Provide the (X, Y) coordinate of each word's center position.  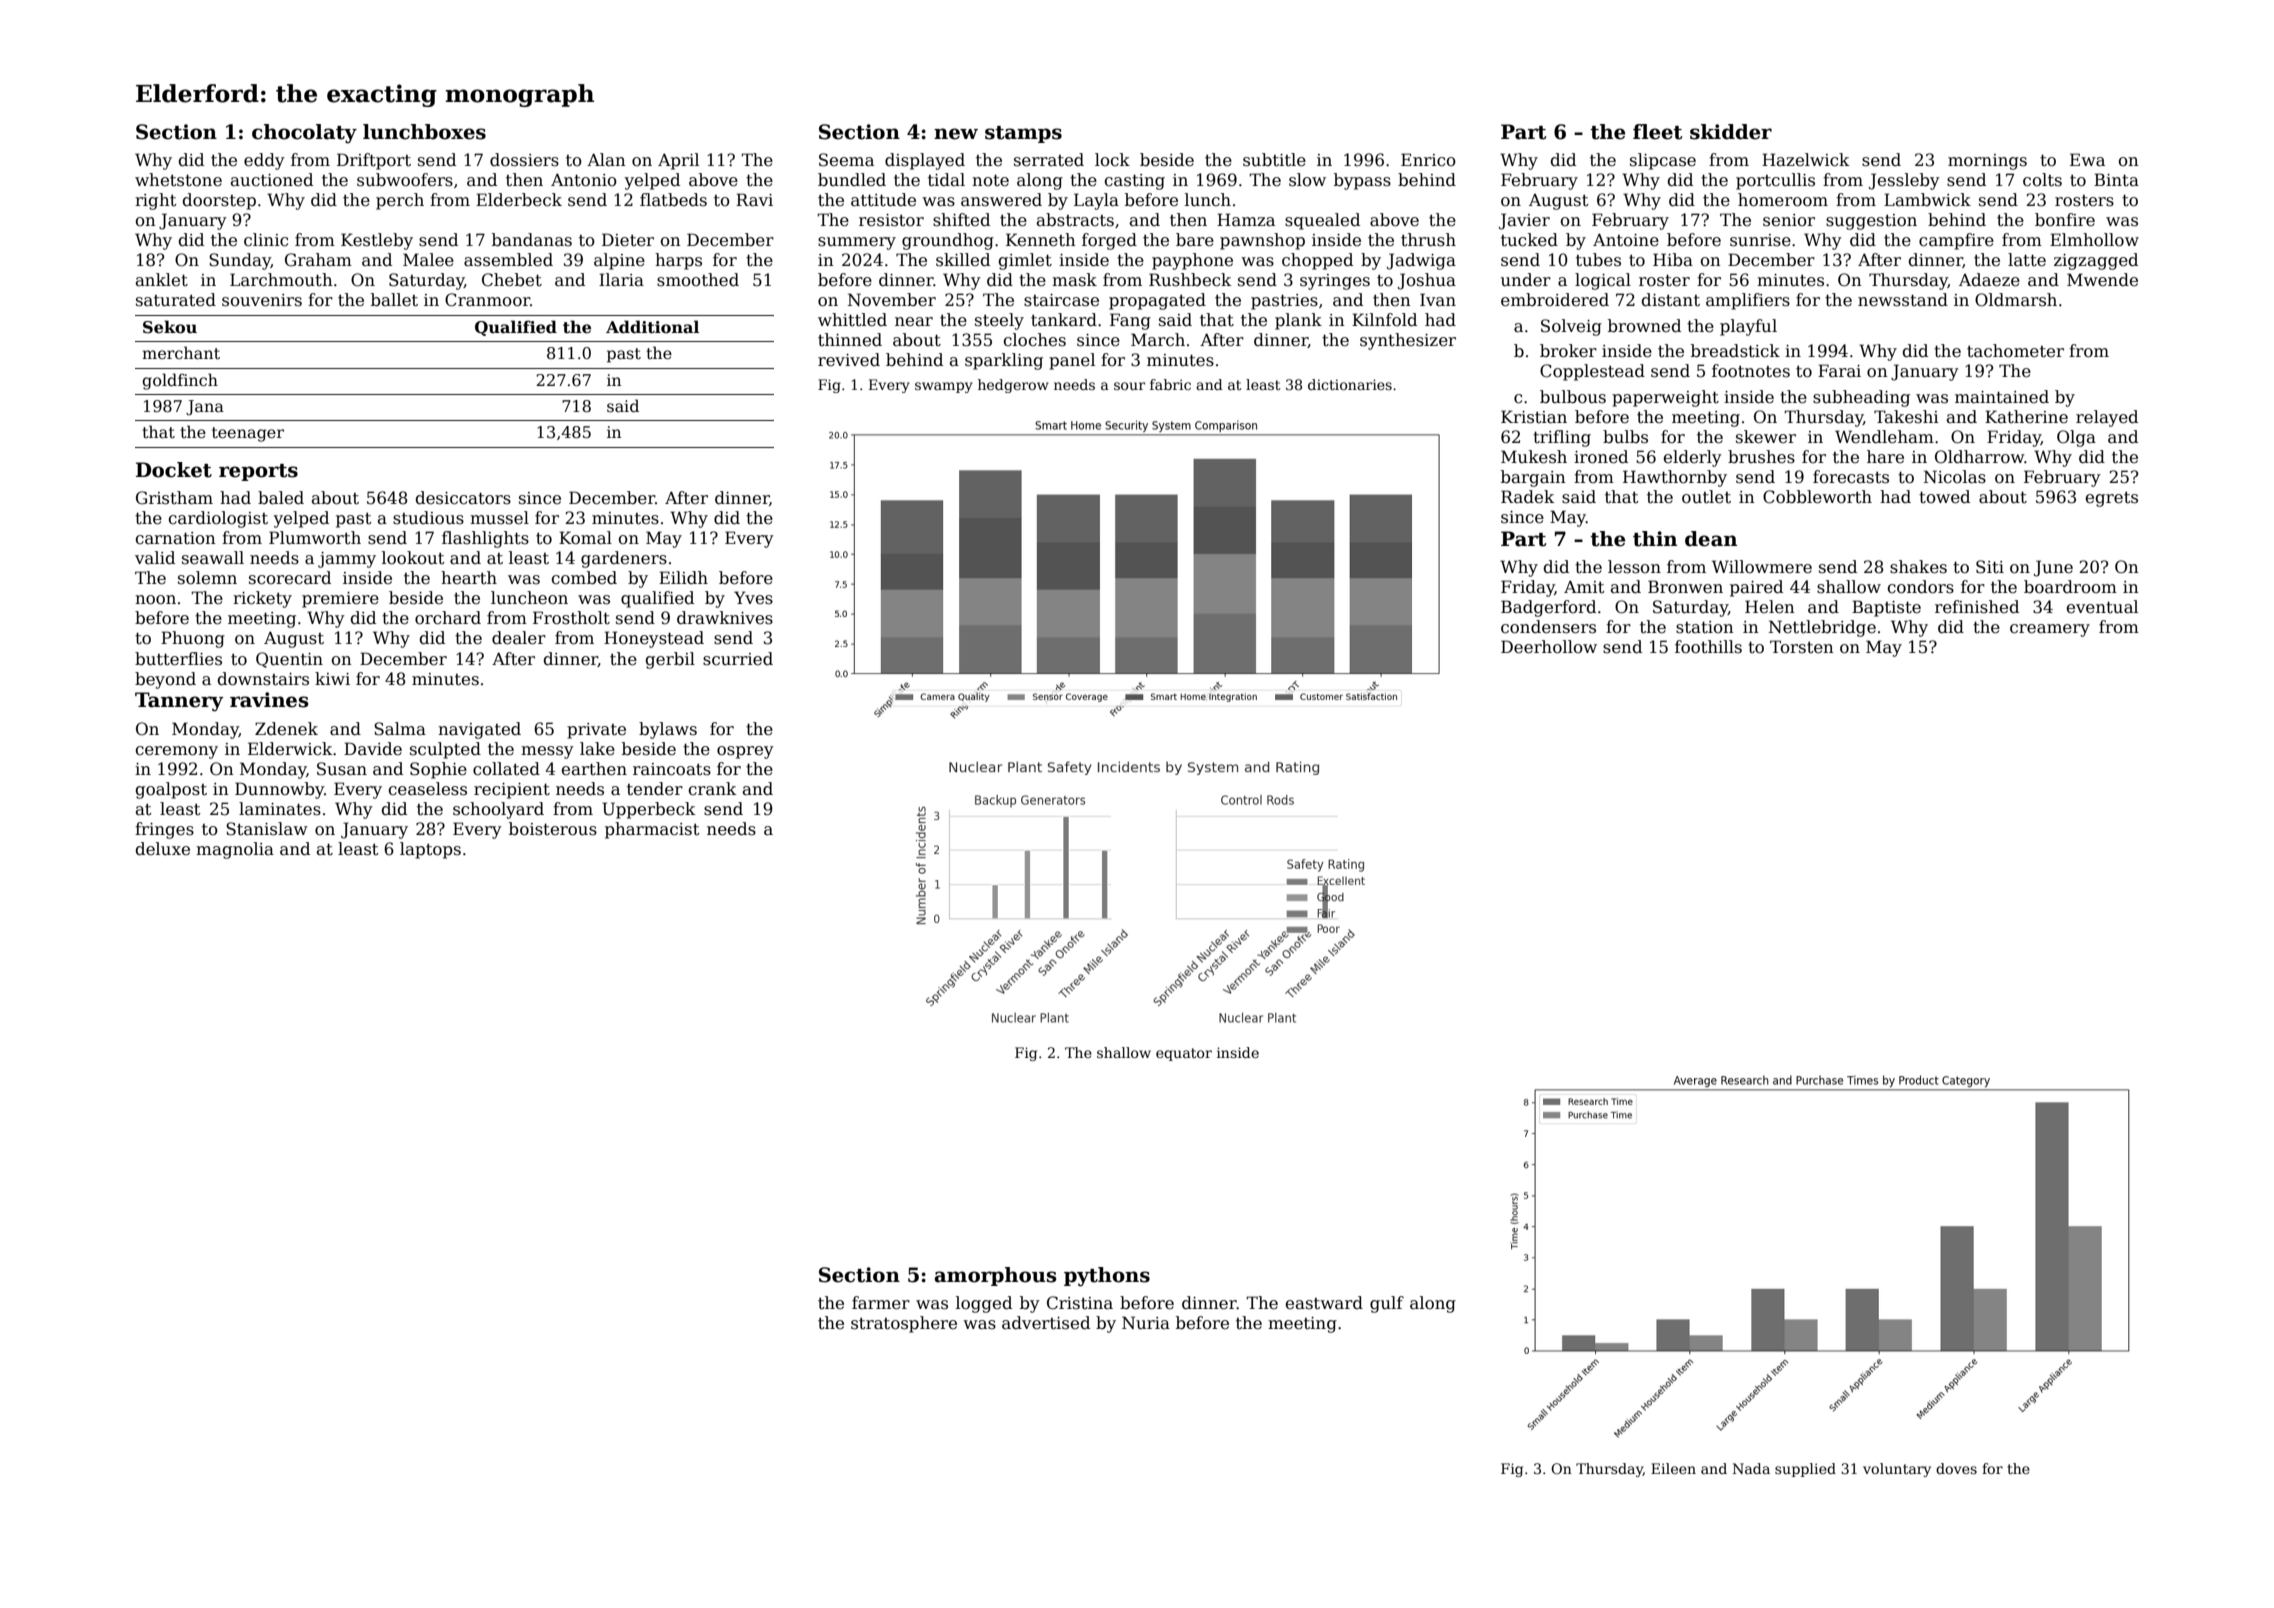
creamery (2050, 630)
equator (1184, 1054)
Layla (1096, 201)
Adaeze (1989, 280)
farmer (881, 1303)
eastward (1324, 1303)
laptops (430, 850)
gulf (1387, 1304)
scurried (738, 659)
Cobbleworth (1817, 497)
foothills (1708, 647)
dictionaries (1350, 384)
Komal (585, 538)
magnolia (235, 850)
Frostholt (571, 618)
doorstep (219, 201)
